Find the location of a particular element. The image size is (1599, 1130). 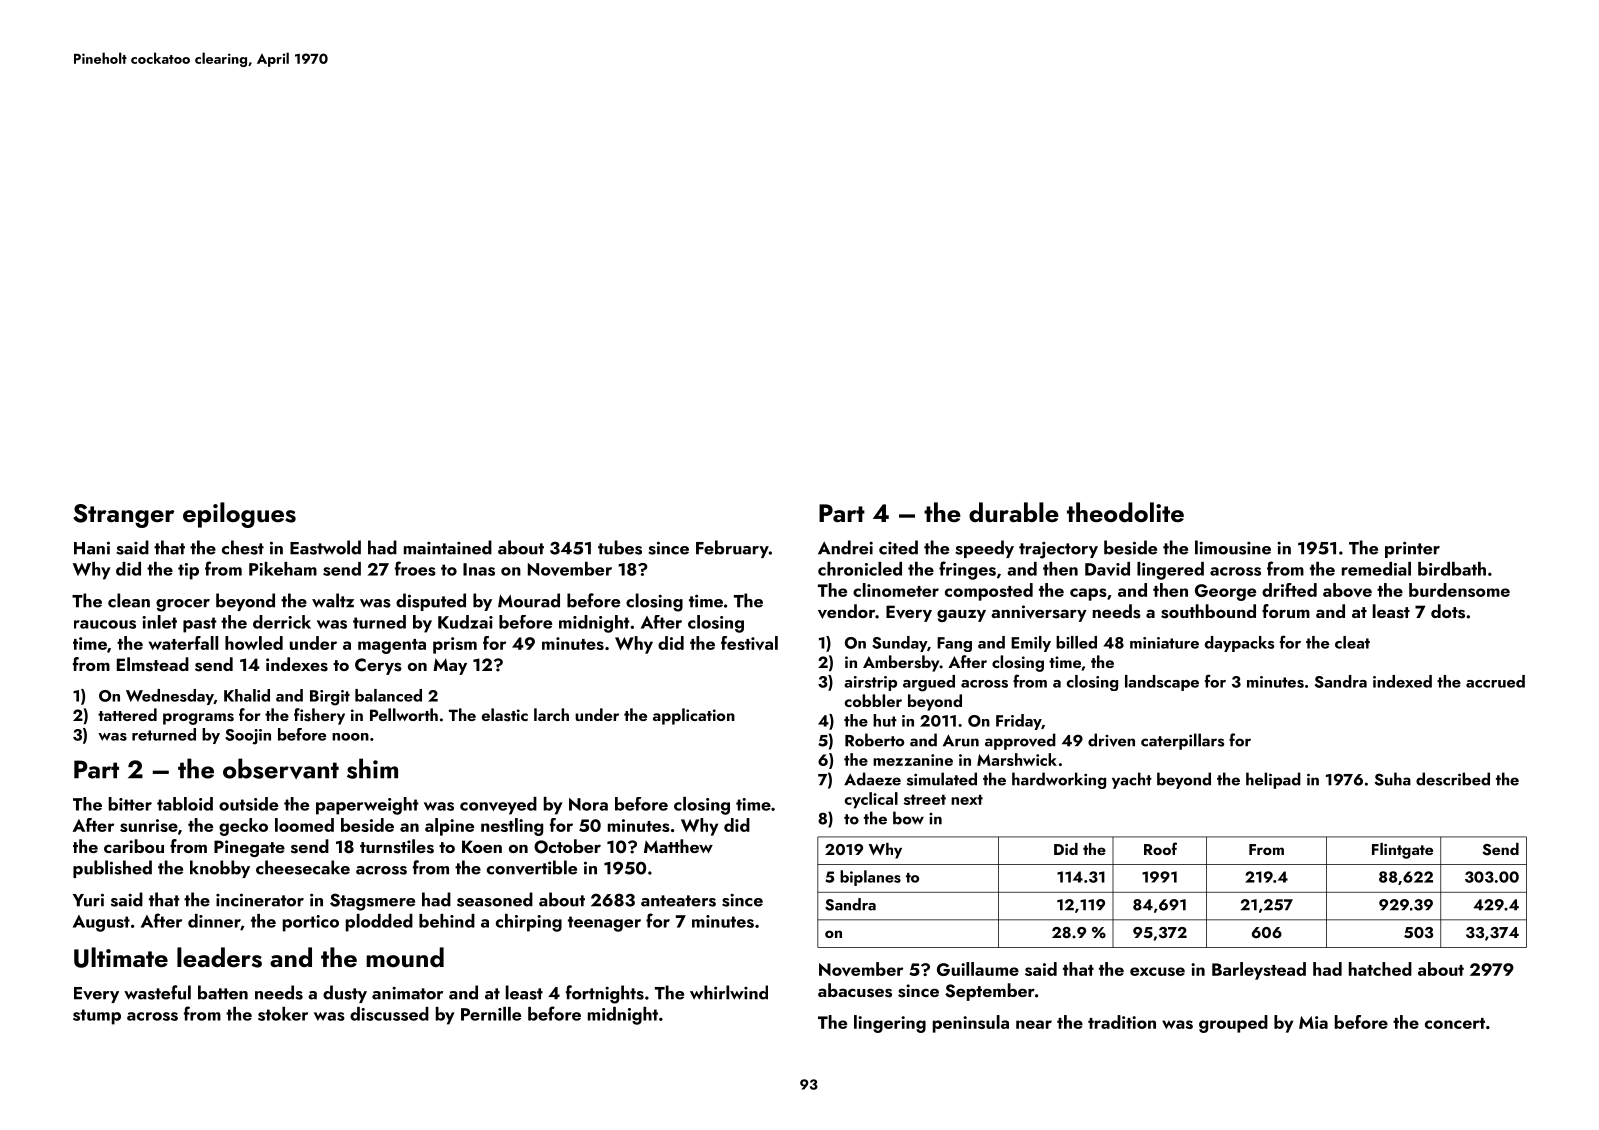

excuse is located at coordinates (1157, 971).
